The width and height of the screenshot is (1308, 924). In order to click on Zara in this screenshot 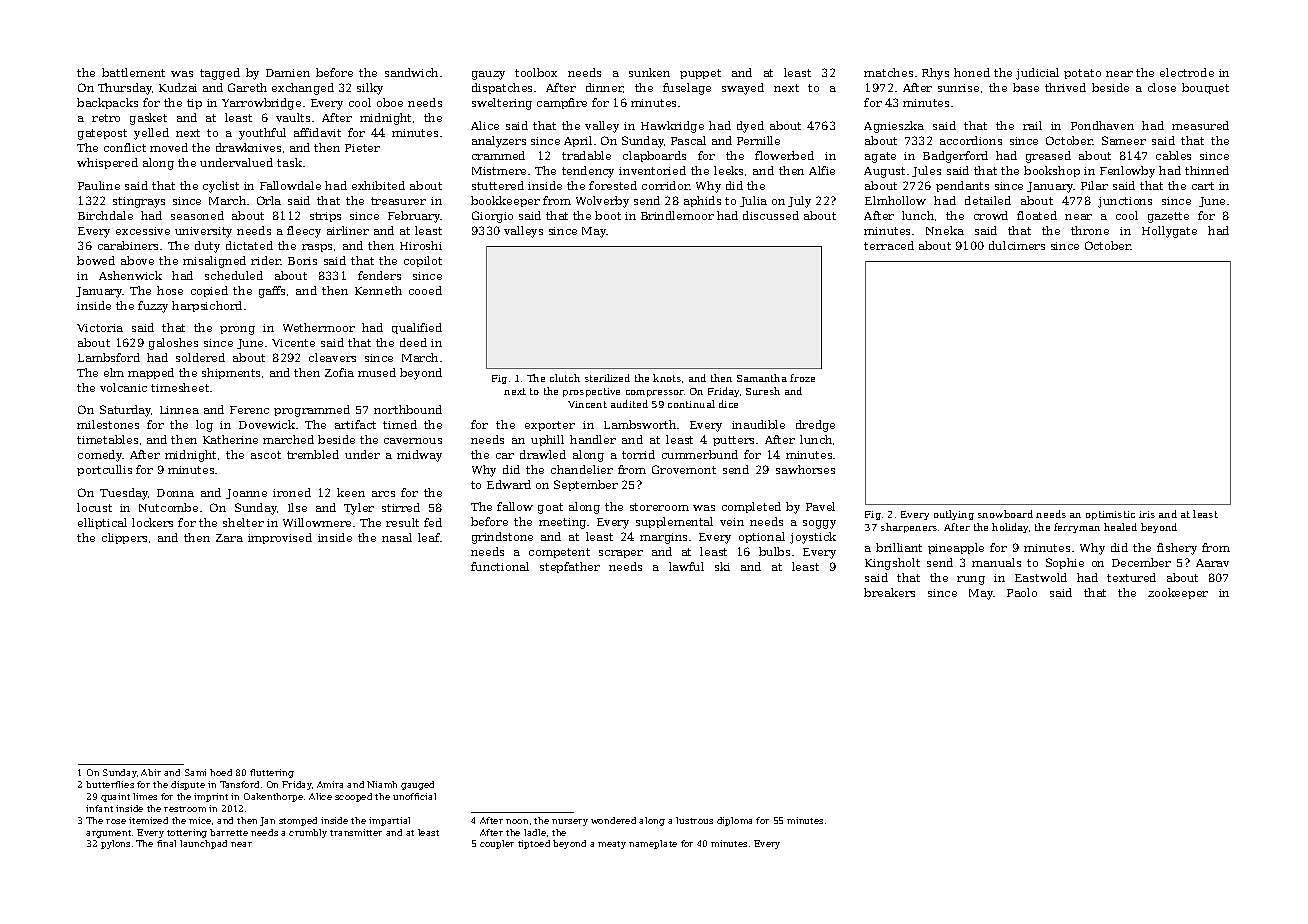, I will do `click(229, 538)`.
